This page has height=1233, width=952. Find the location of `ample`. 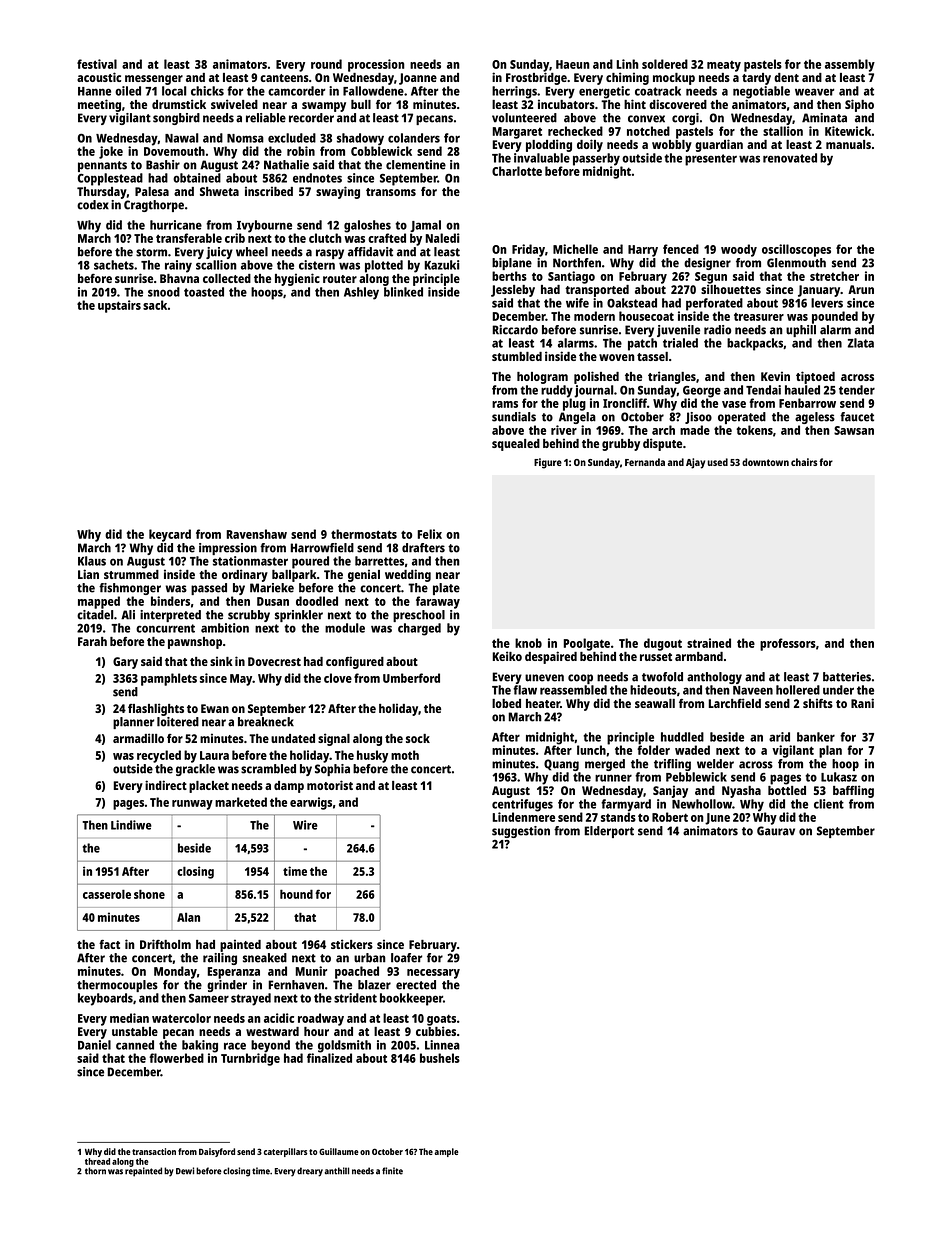

ample is located at coordinates (446, 1152).
